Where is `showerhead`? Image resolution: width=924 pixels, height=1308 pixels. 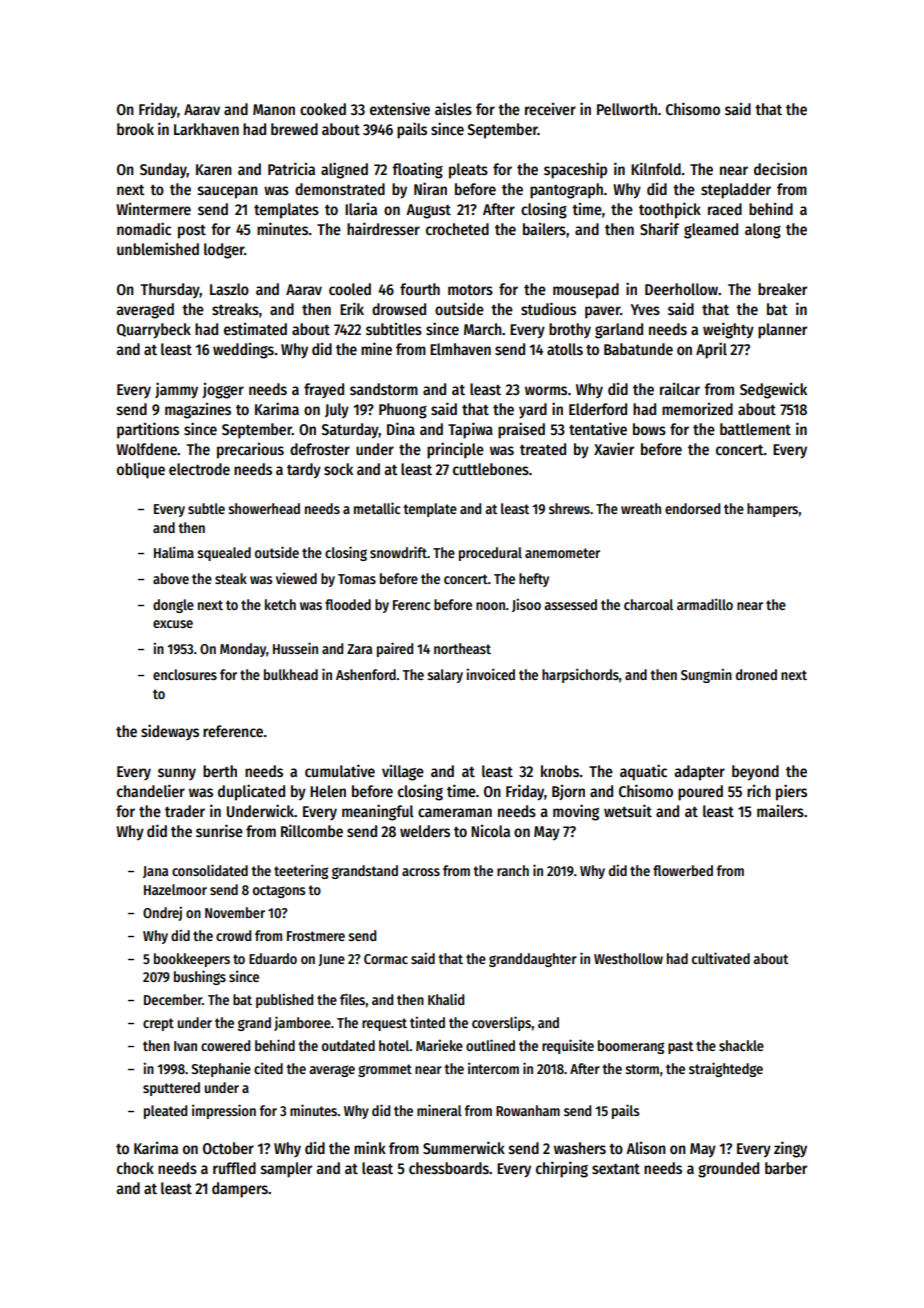
showerhead is located at coordinates (264, 508).
